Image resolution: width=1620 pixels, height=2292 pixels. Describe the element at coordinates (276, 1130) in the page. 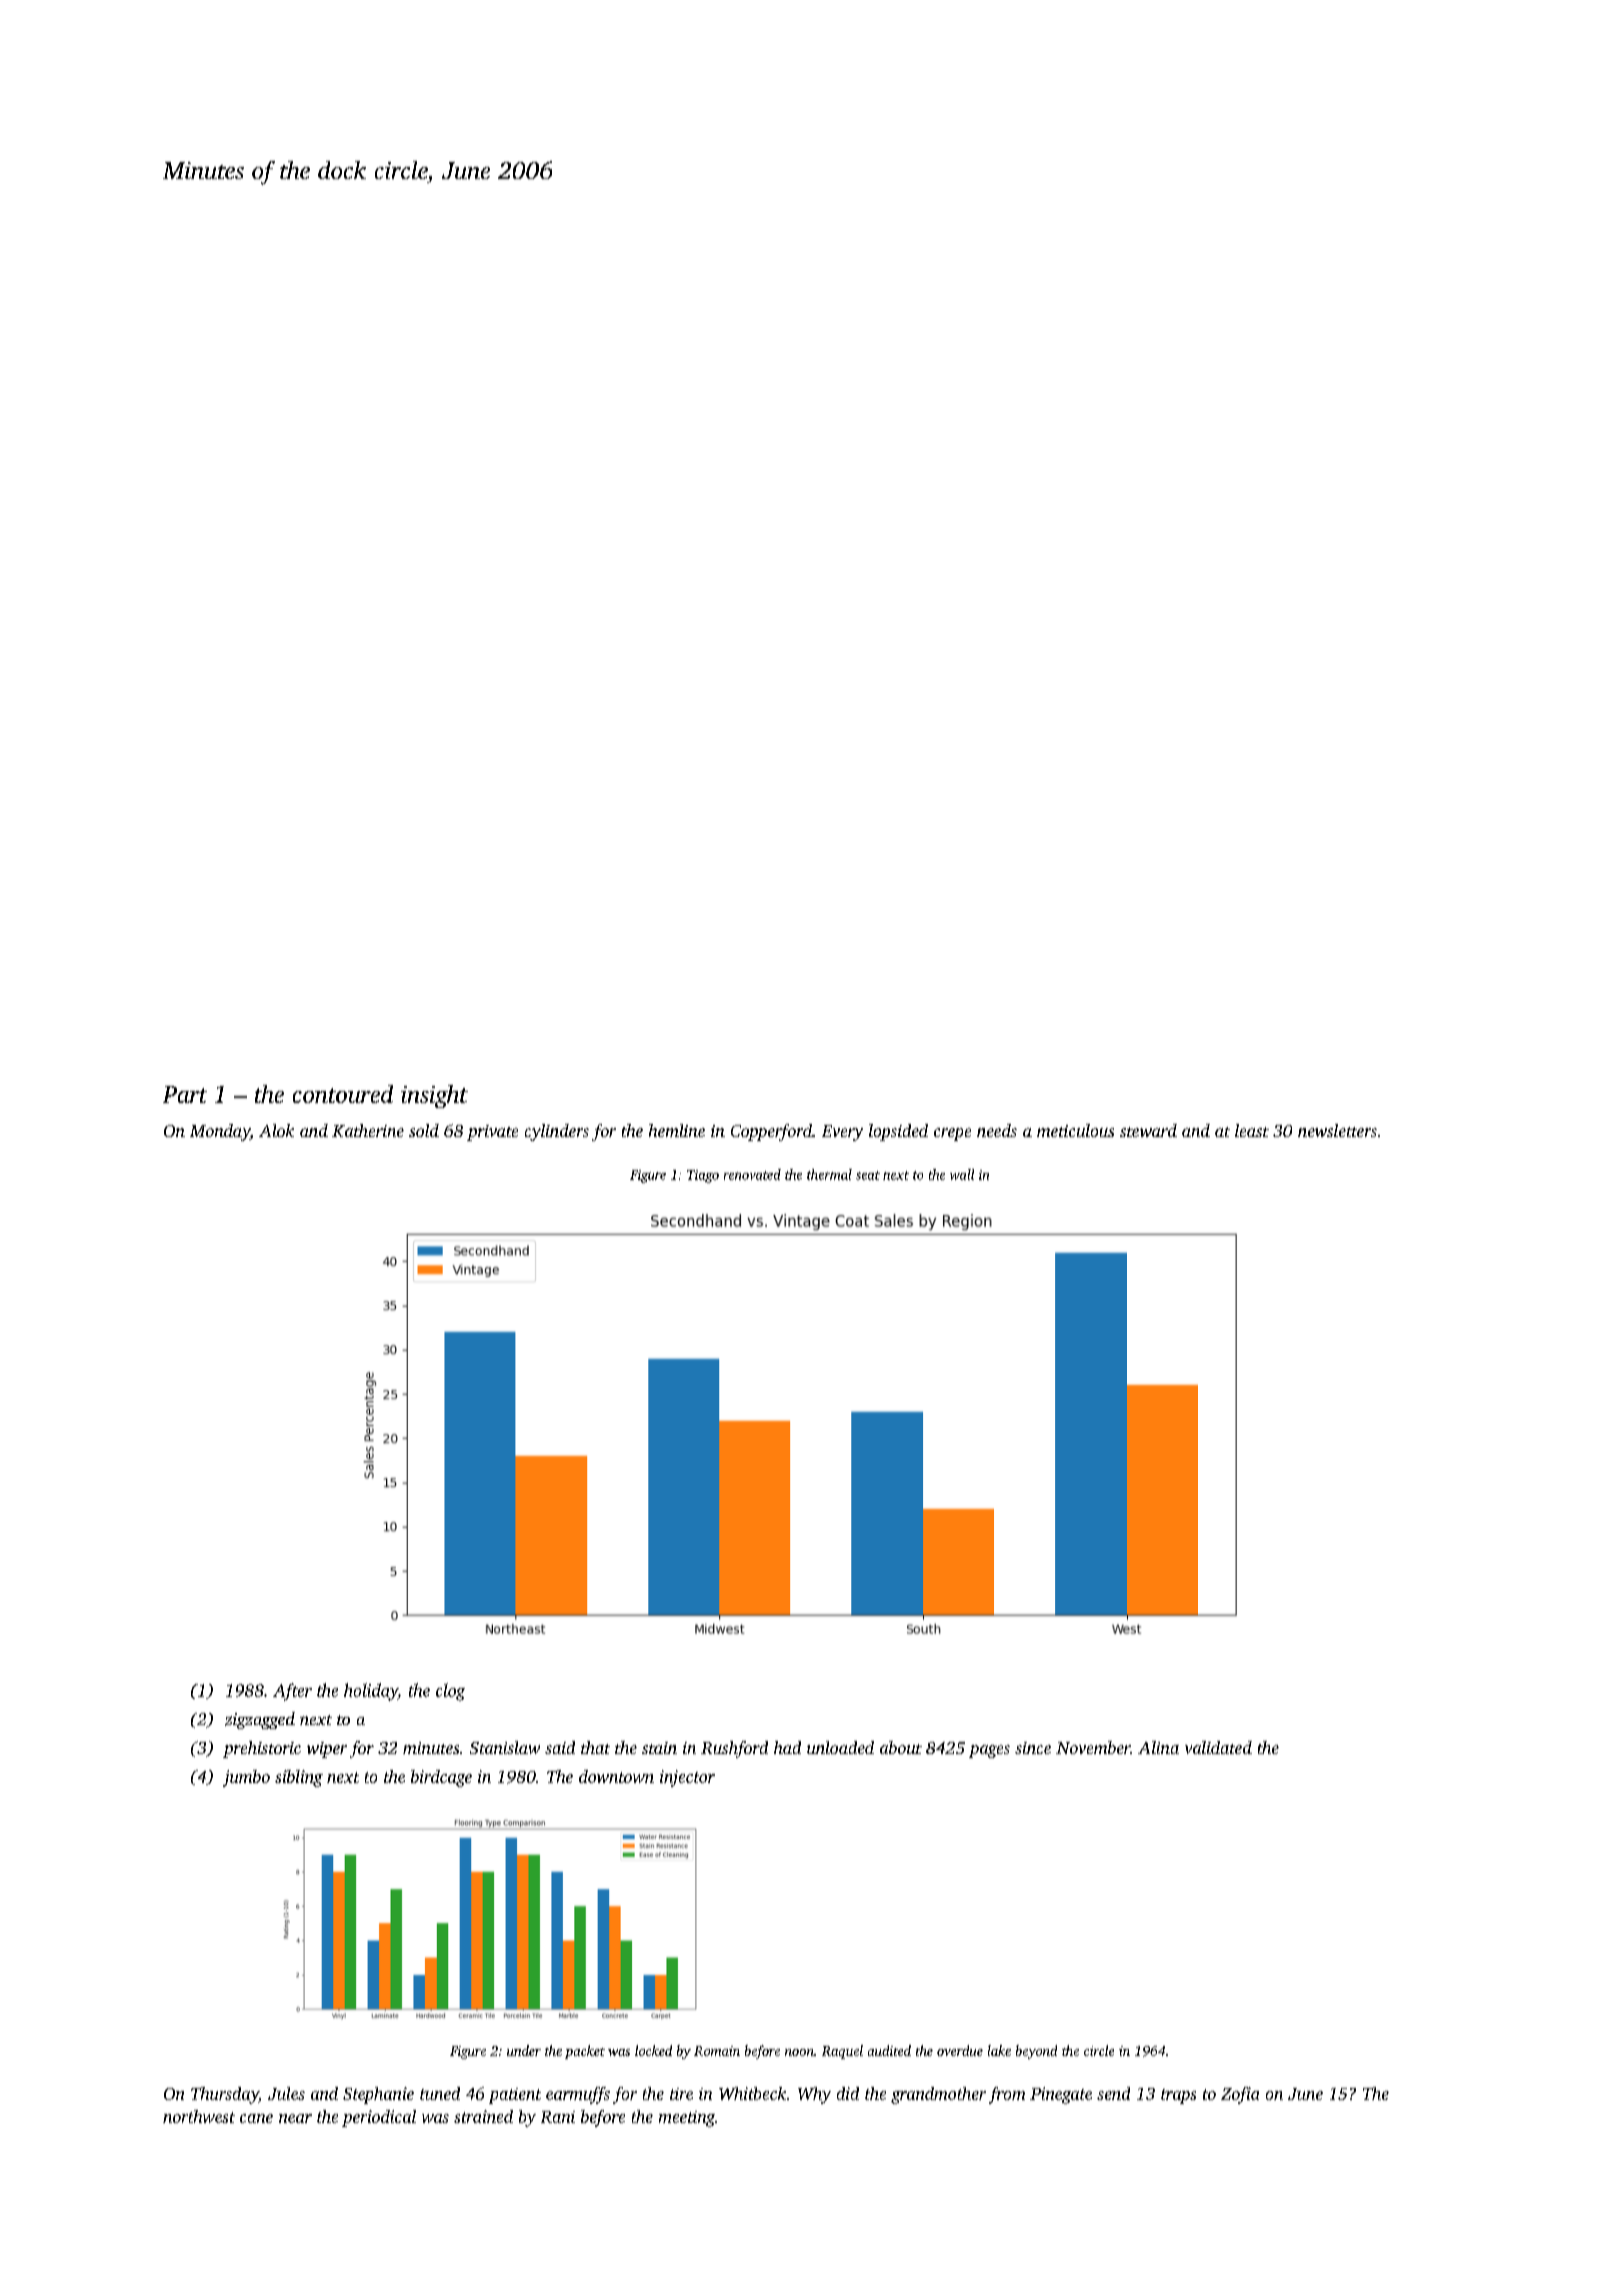

I see `Alok` at that location.
